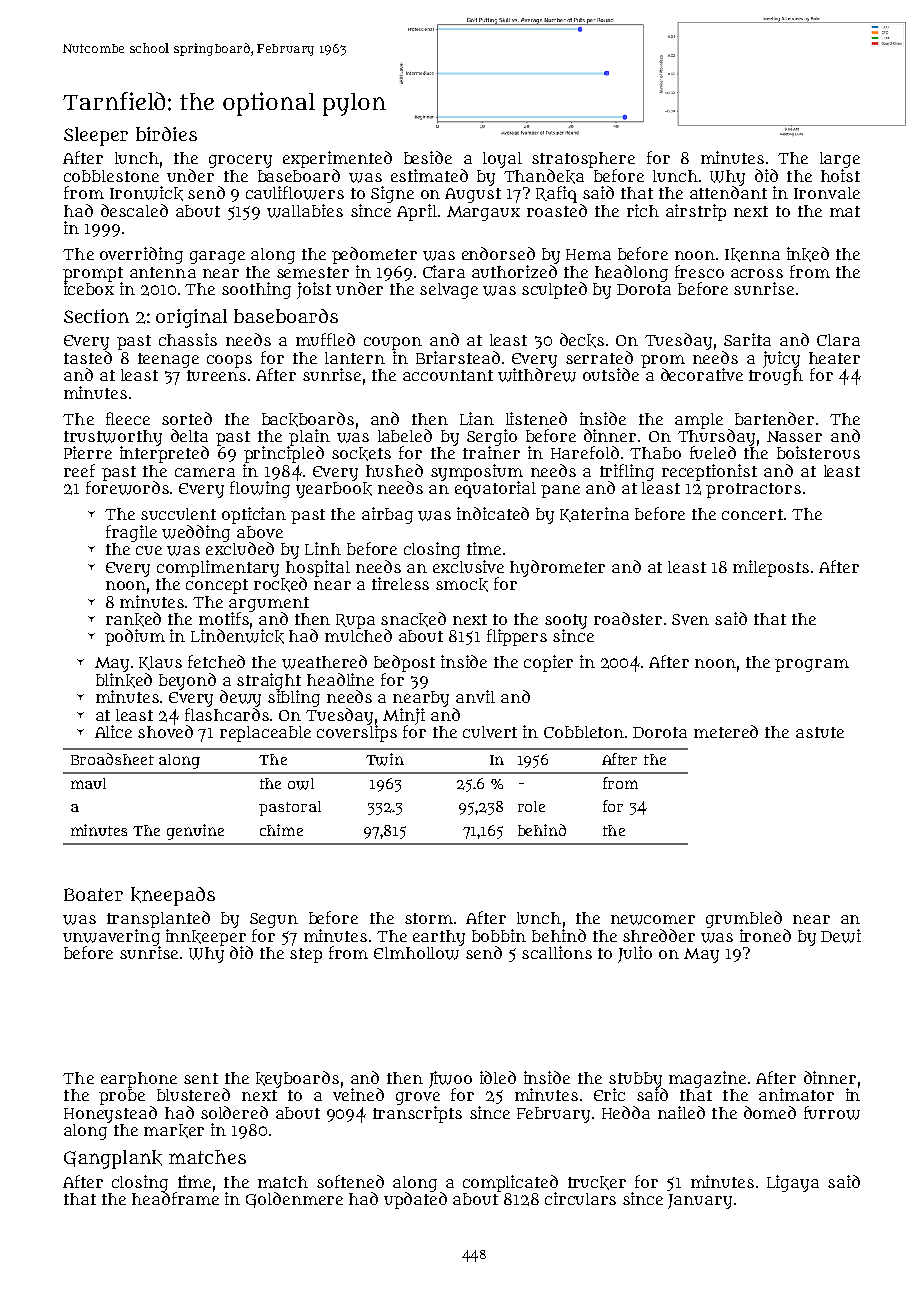  I want to click on storm, so click(429, 918).
